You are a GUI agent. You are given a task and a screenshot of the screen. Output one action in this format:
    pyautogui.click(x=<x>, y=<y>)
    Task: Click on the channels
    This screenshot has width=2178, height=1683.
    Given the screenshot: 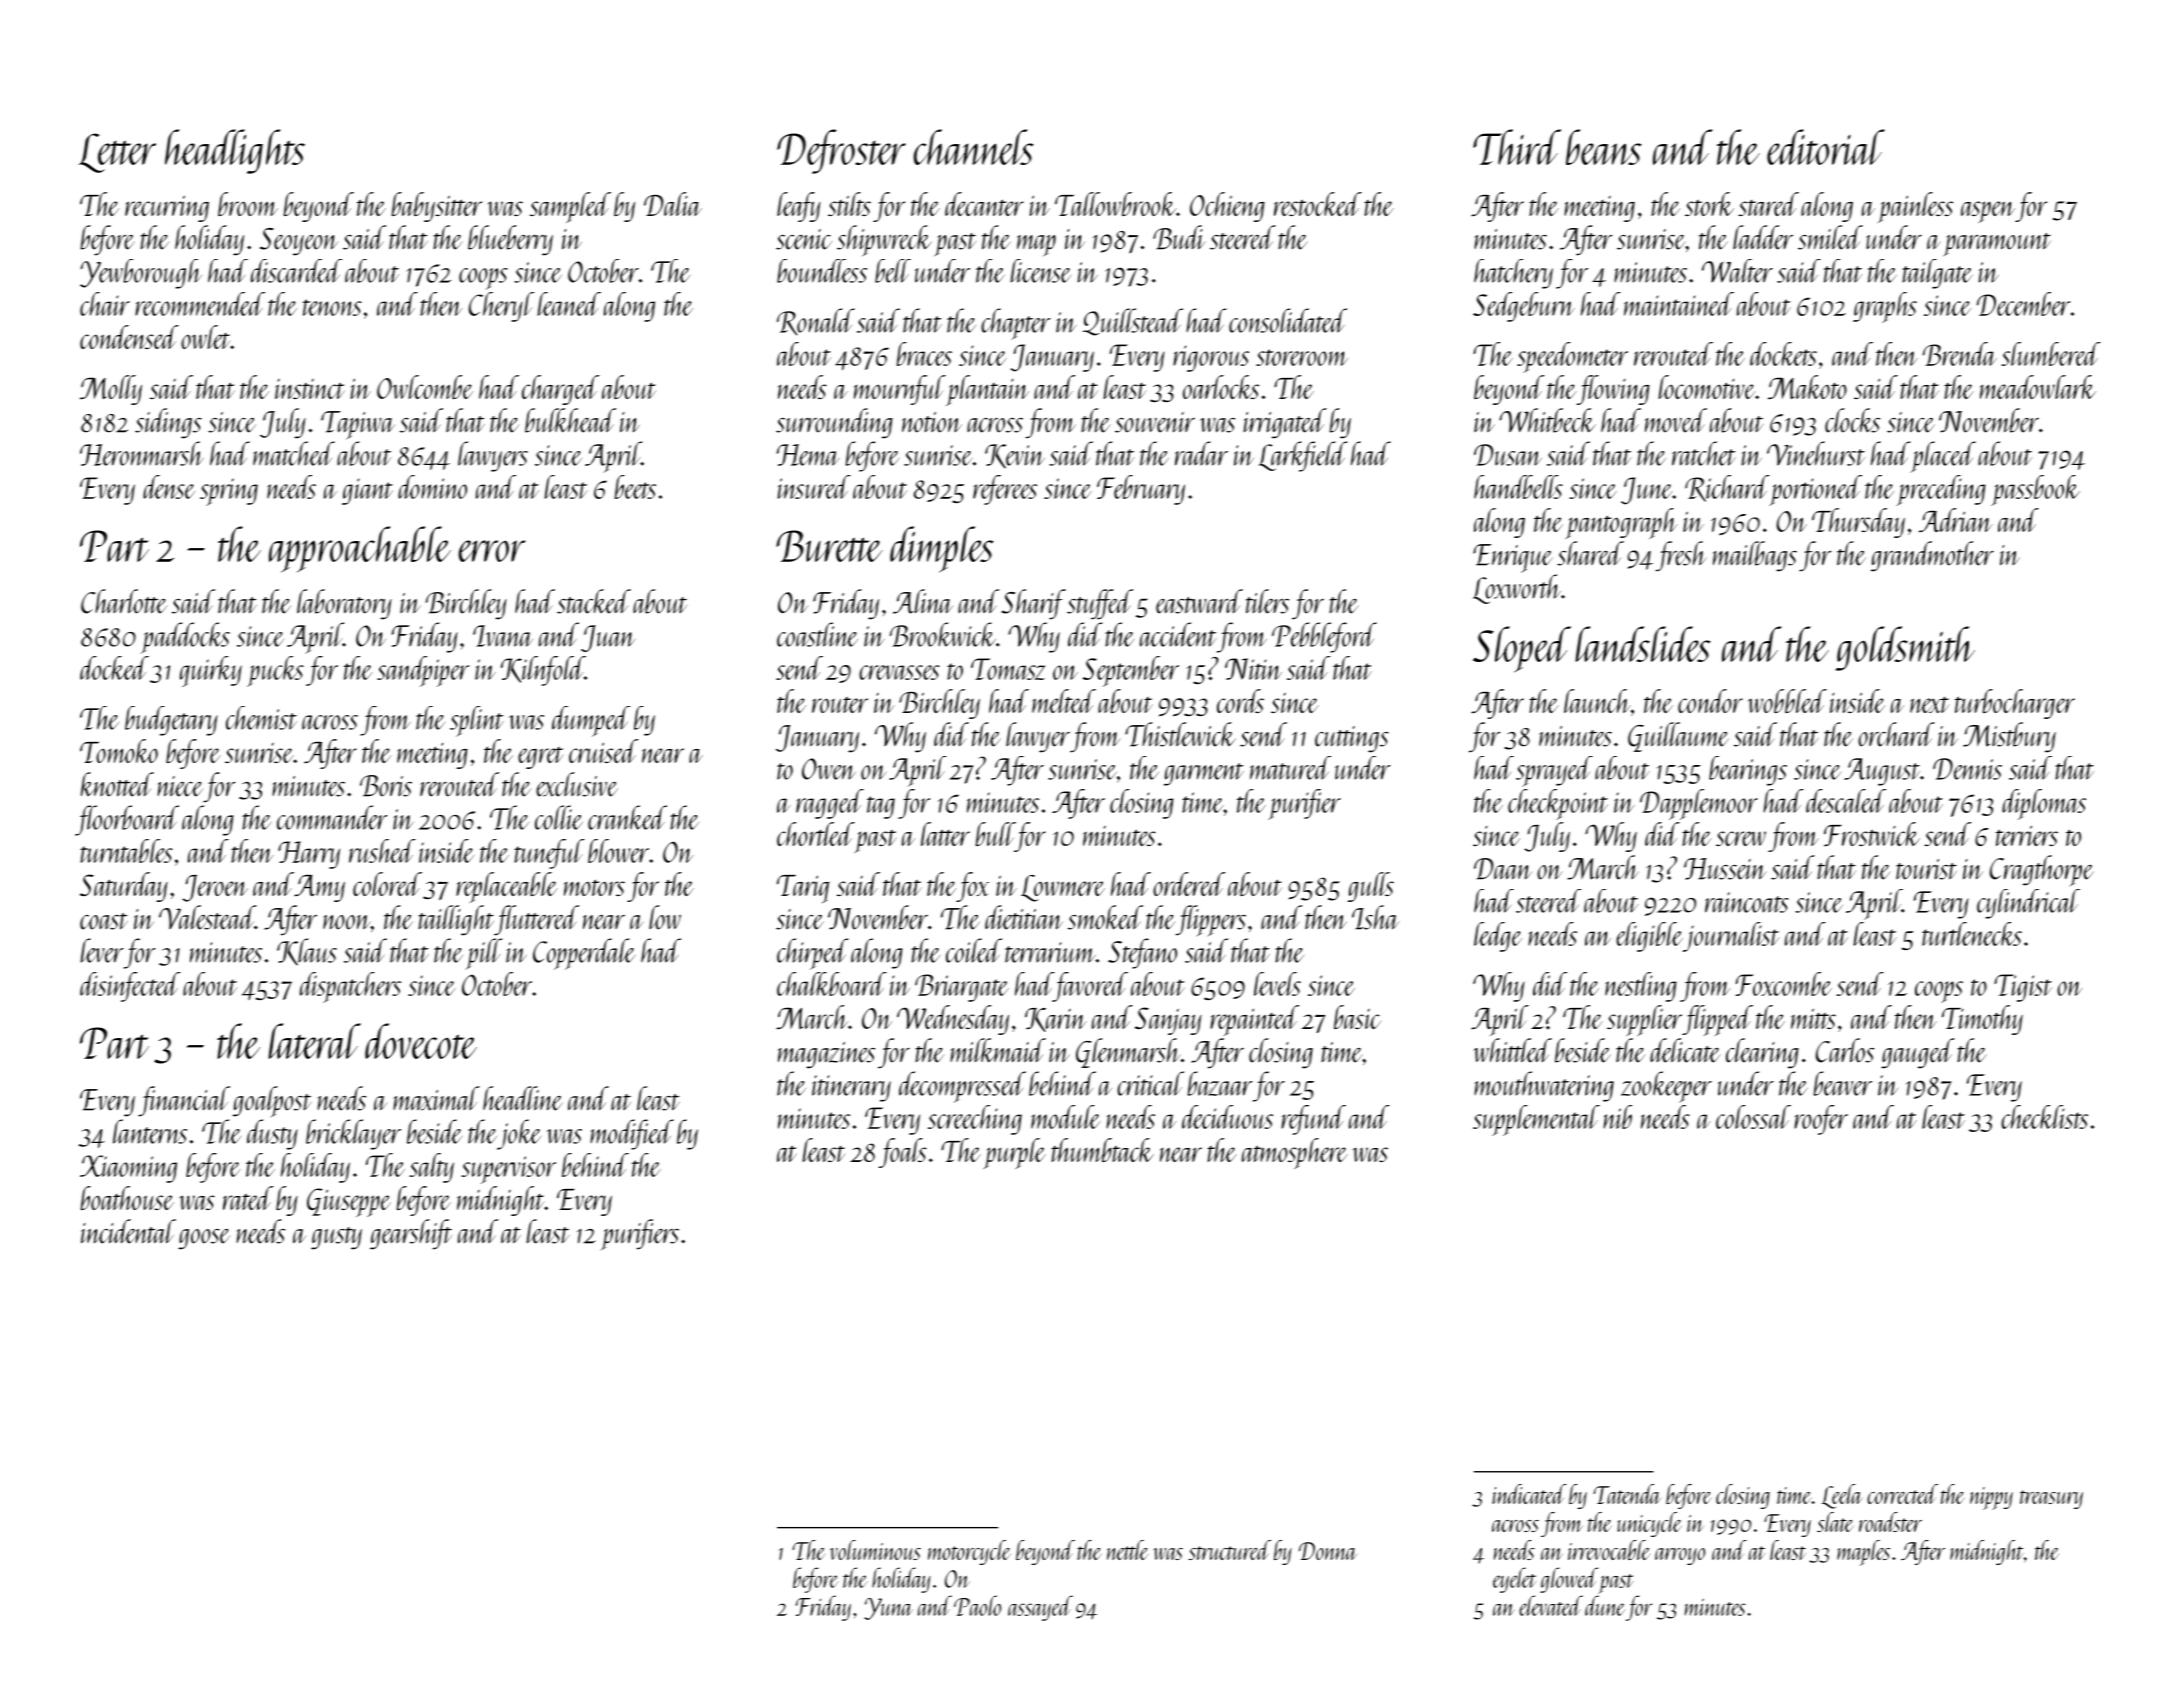 What is the action you would take?
    pyautogui.click(x=974, y=147)
